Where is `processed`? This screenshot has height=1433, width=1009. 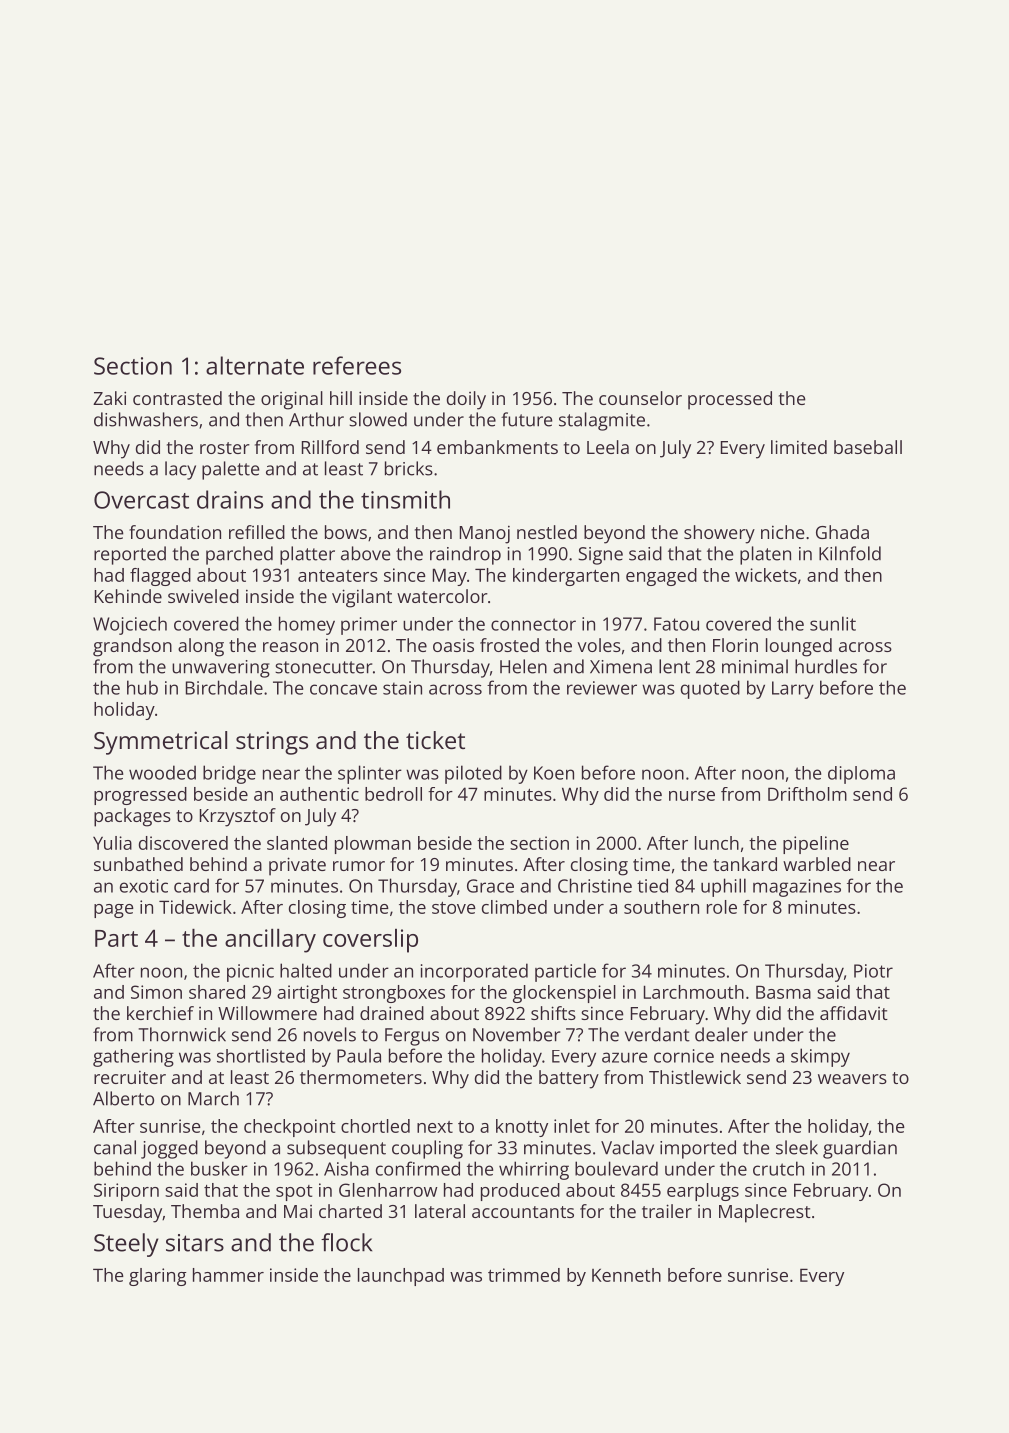 processed is located at coordinates (730, 400).
